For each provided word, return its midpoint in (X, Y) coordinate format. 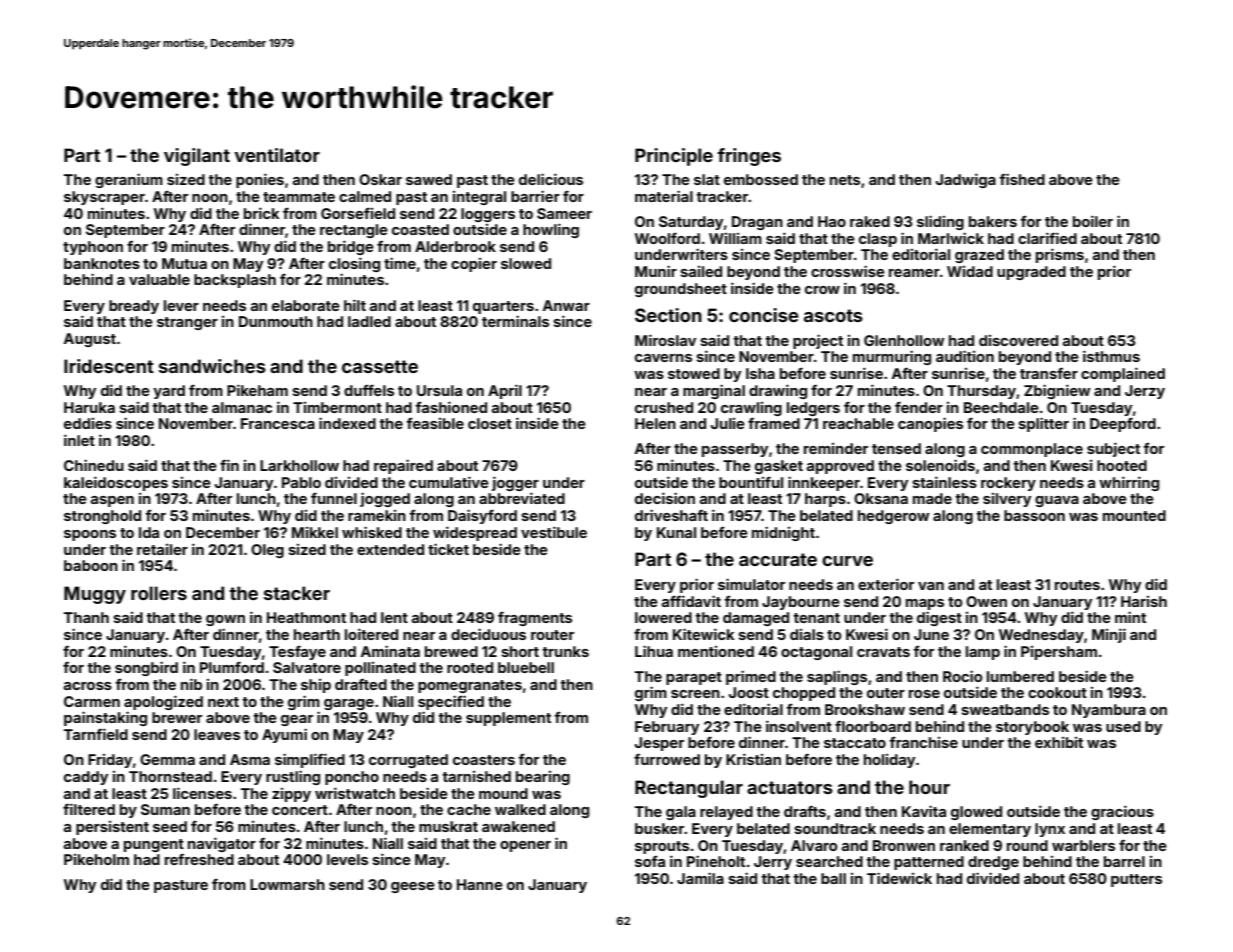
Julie (728, 423)
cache (469, 809)
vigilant (197, 157)
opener (525, 846)
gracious (1122, 812)
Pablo (301, 482)
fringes (749, 157)
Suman (165, 809)
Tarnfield (96, 734)
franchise (923, 742)
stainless (944, 482)
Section (668, 315)
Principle (674, 157)
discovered (1018, 340)
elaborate (306, 305)
